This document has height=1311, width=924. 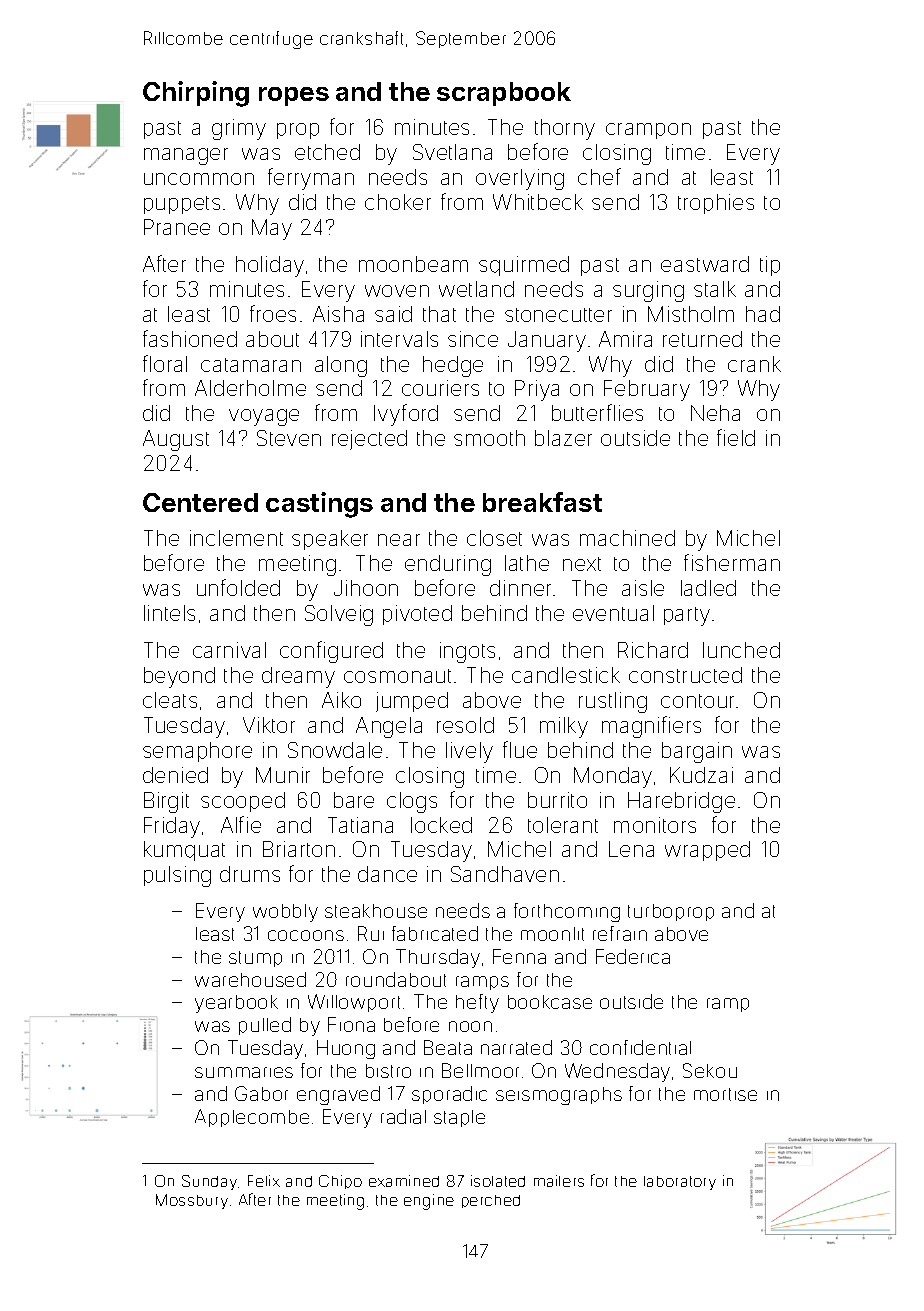 What do you see at coordinates (196, 94) in the document?
I see `Chirping` at bounding box center [196, 94].
